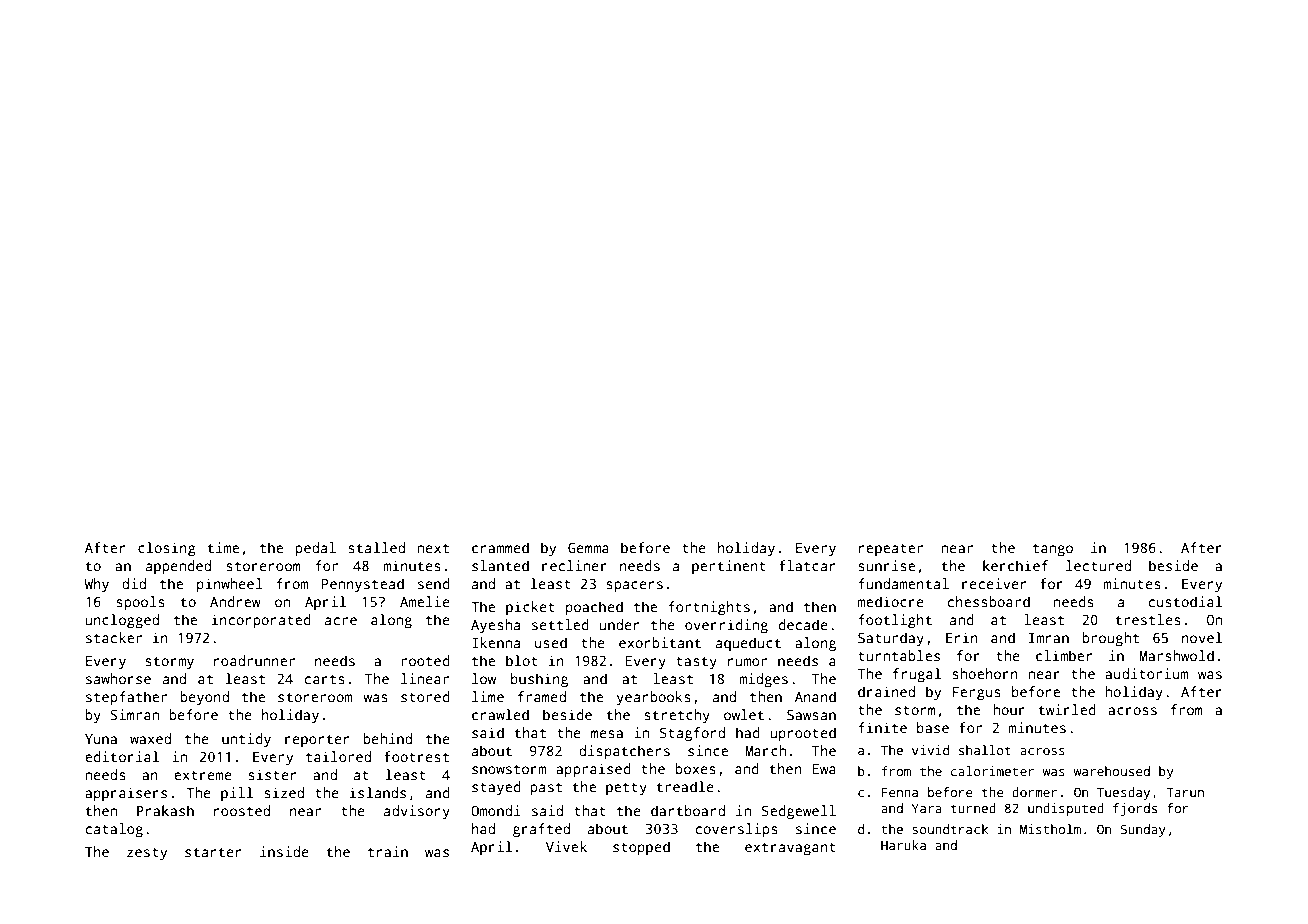 The width and height of the screenshot is (1308, 924). Describe the element at coordinates (416, 756) in the screenshot. I see `footrest` at that location.
